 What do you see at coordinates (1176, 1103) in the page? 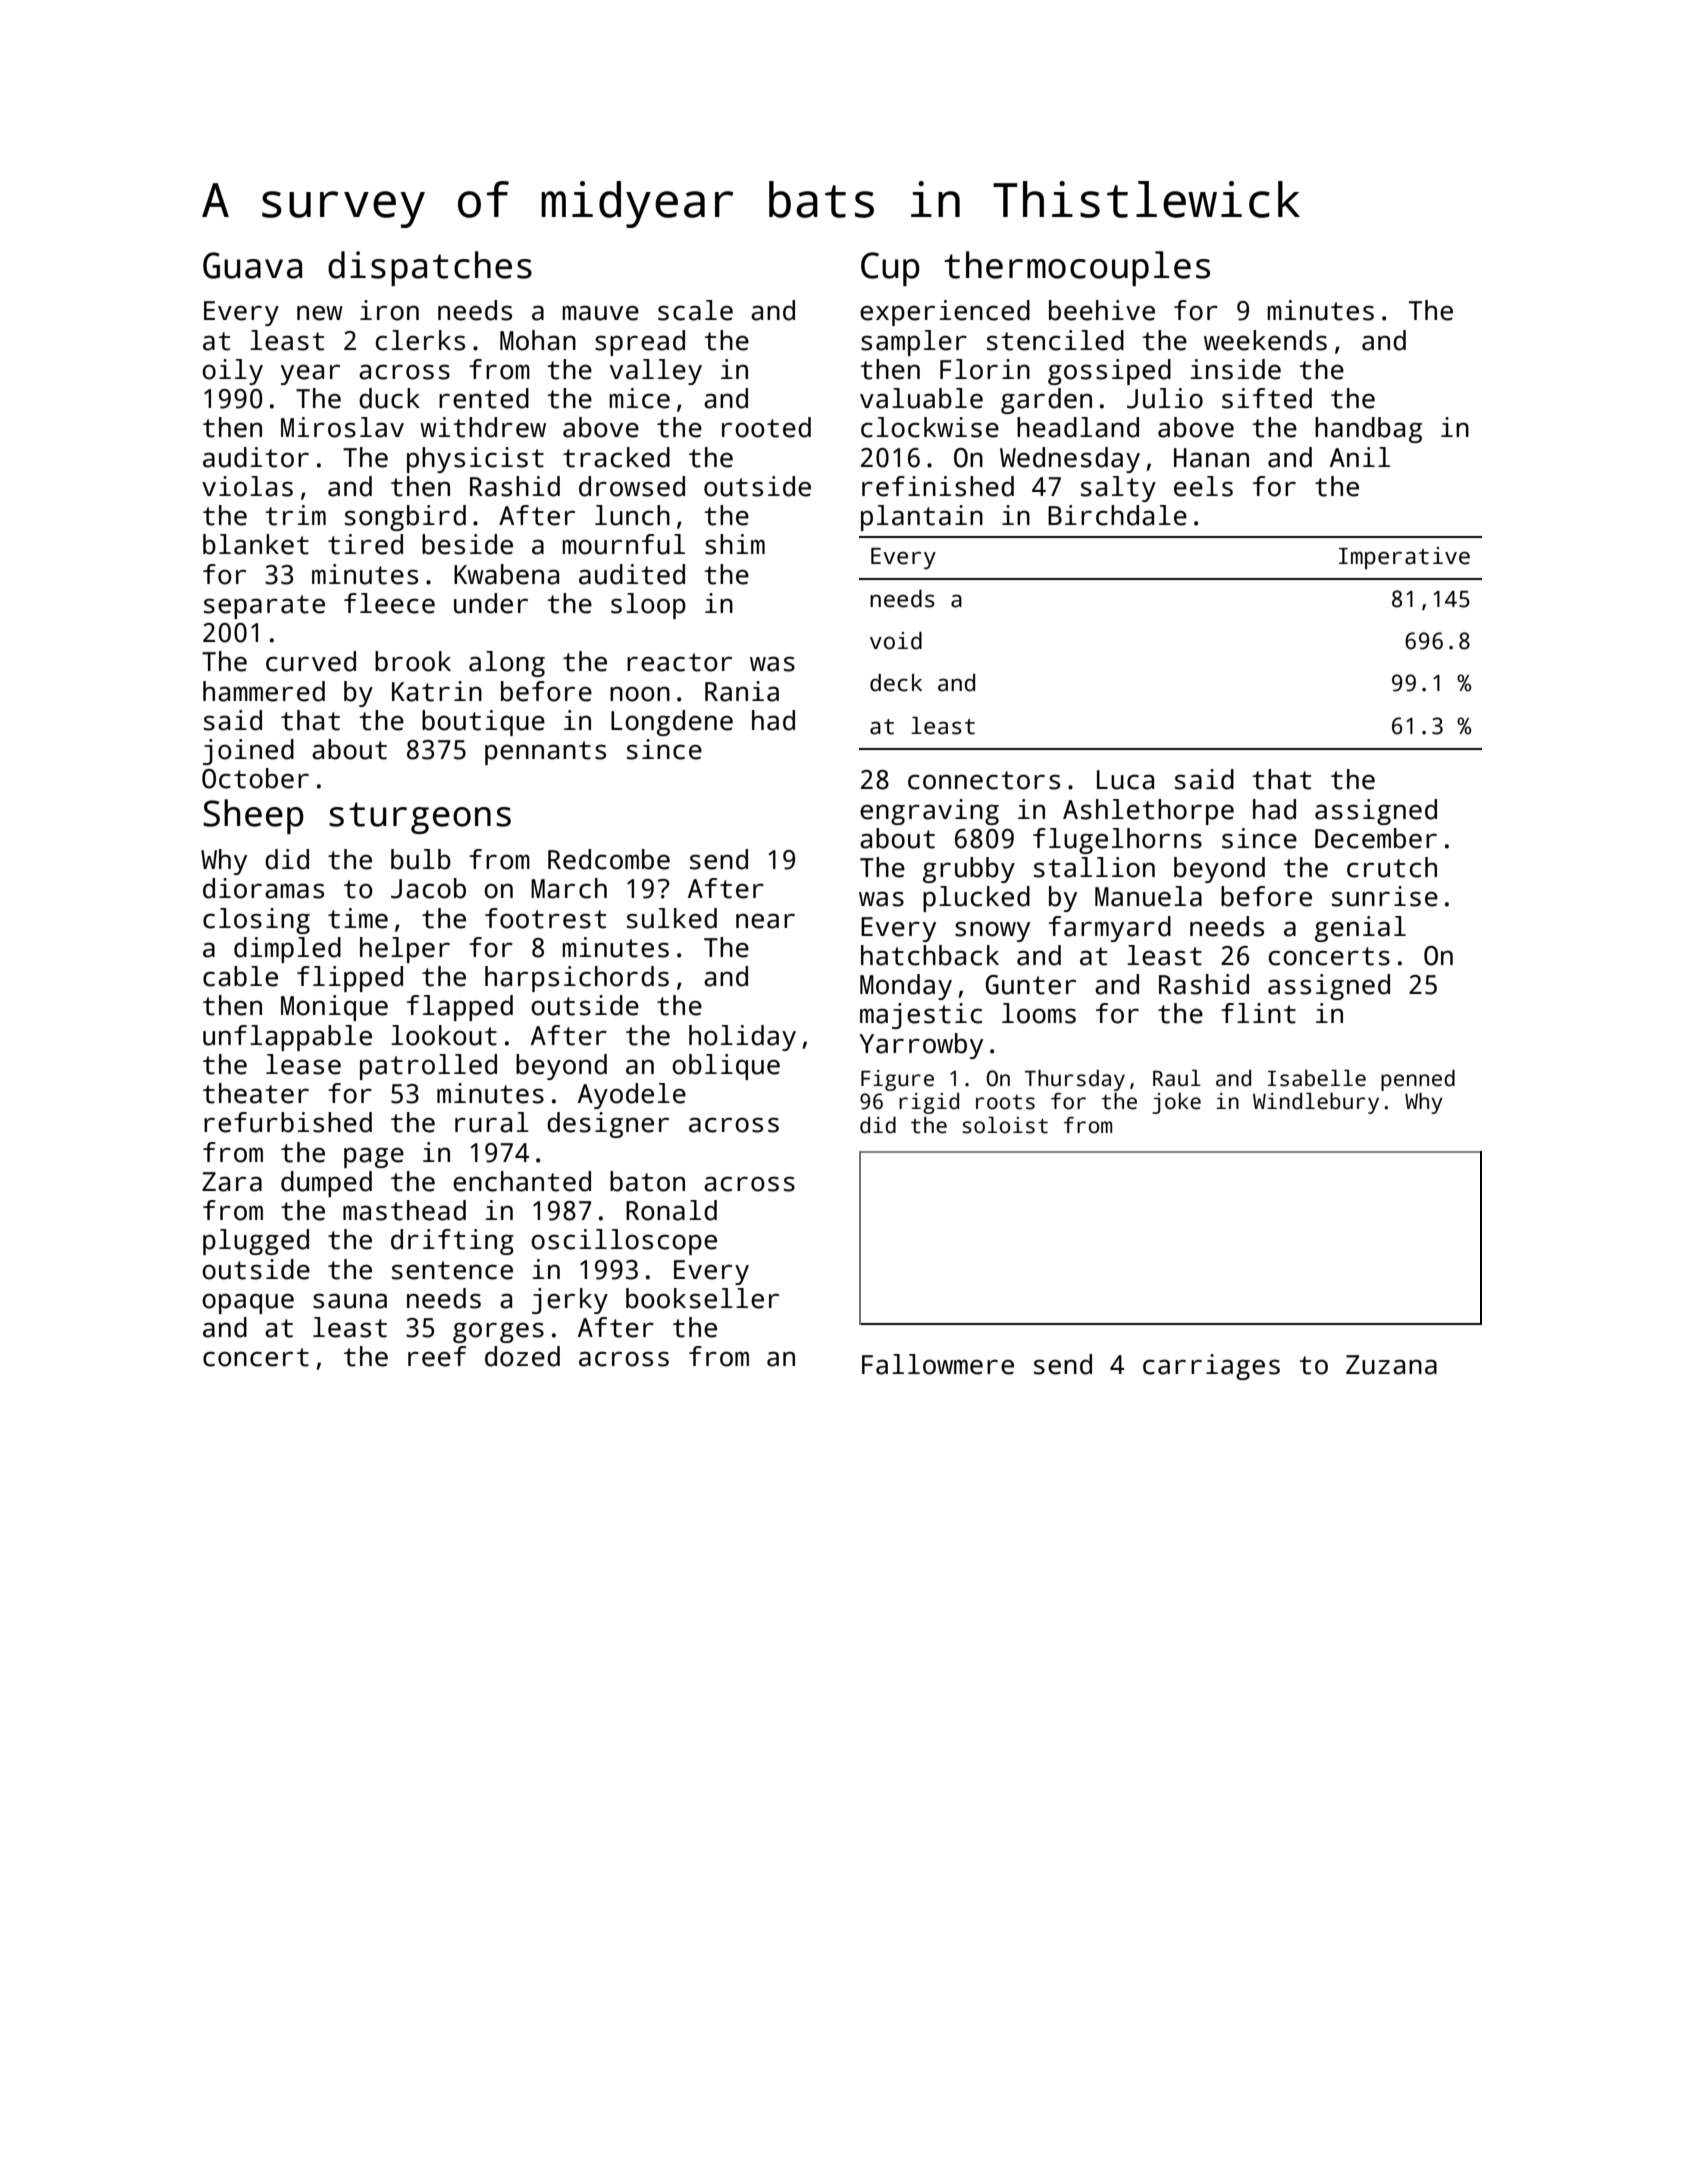
I see `joke` at bounding box center [1176, 1103].
